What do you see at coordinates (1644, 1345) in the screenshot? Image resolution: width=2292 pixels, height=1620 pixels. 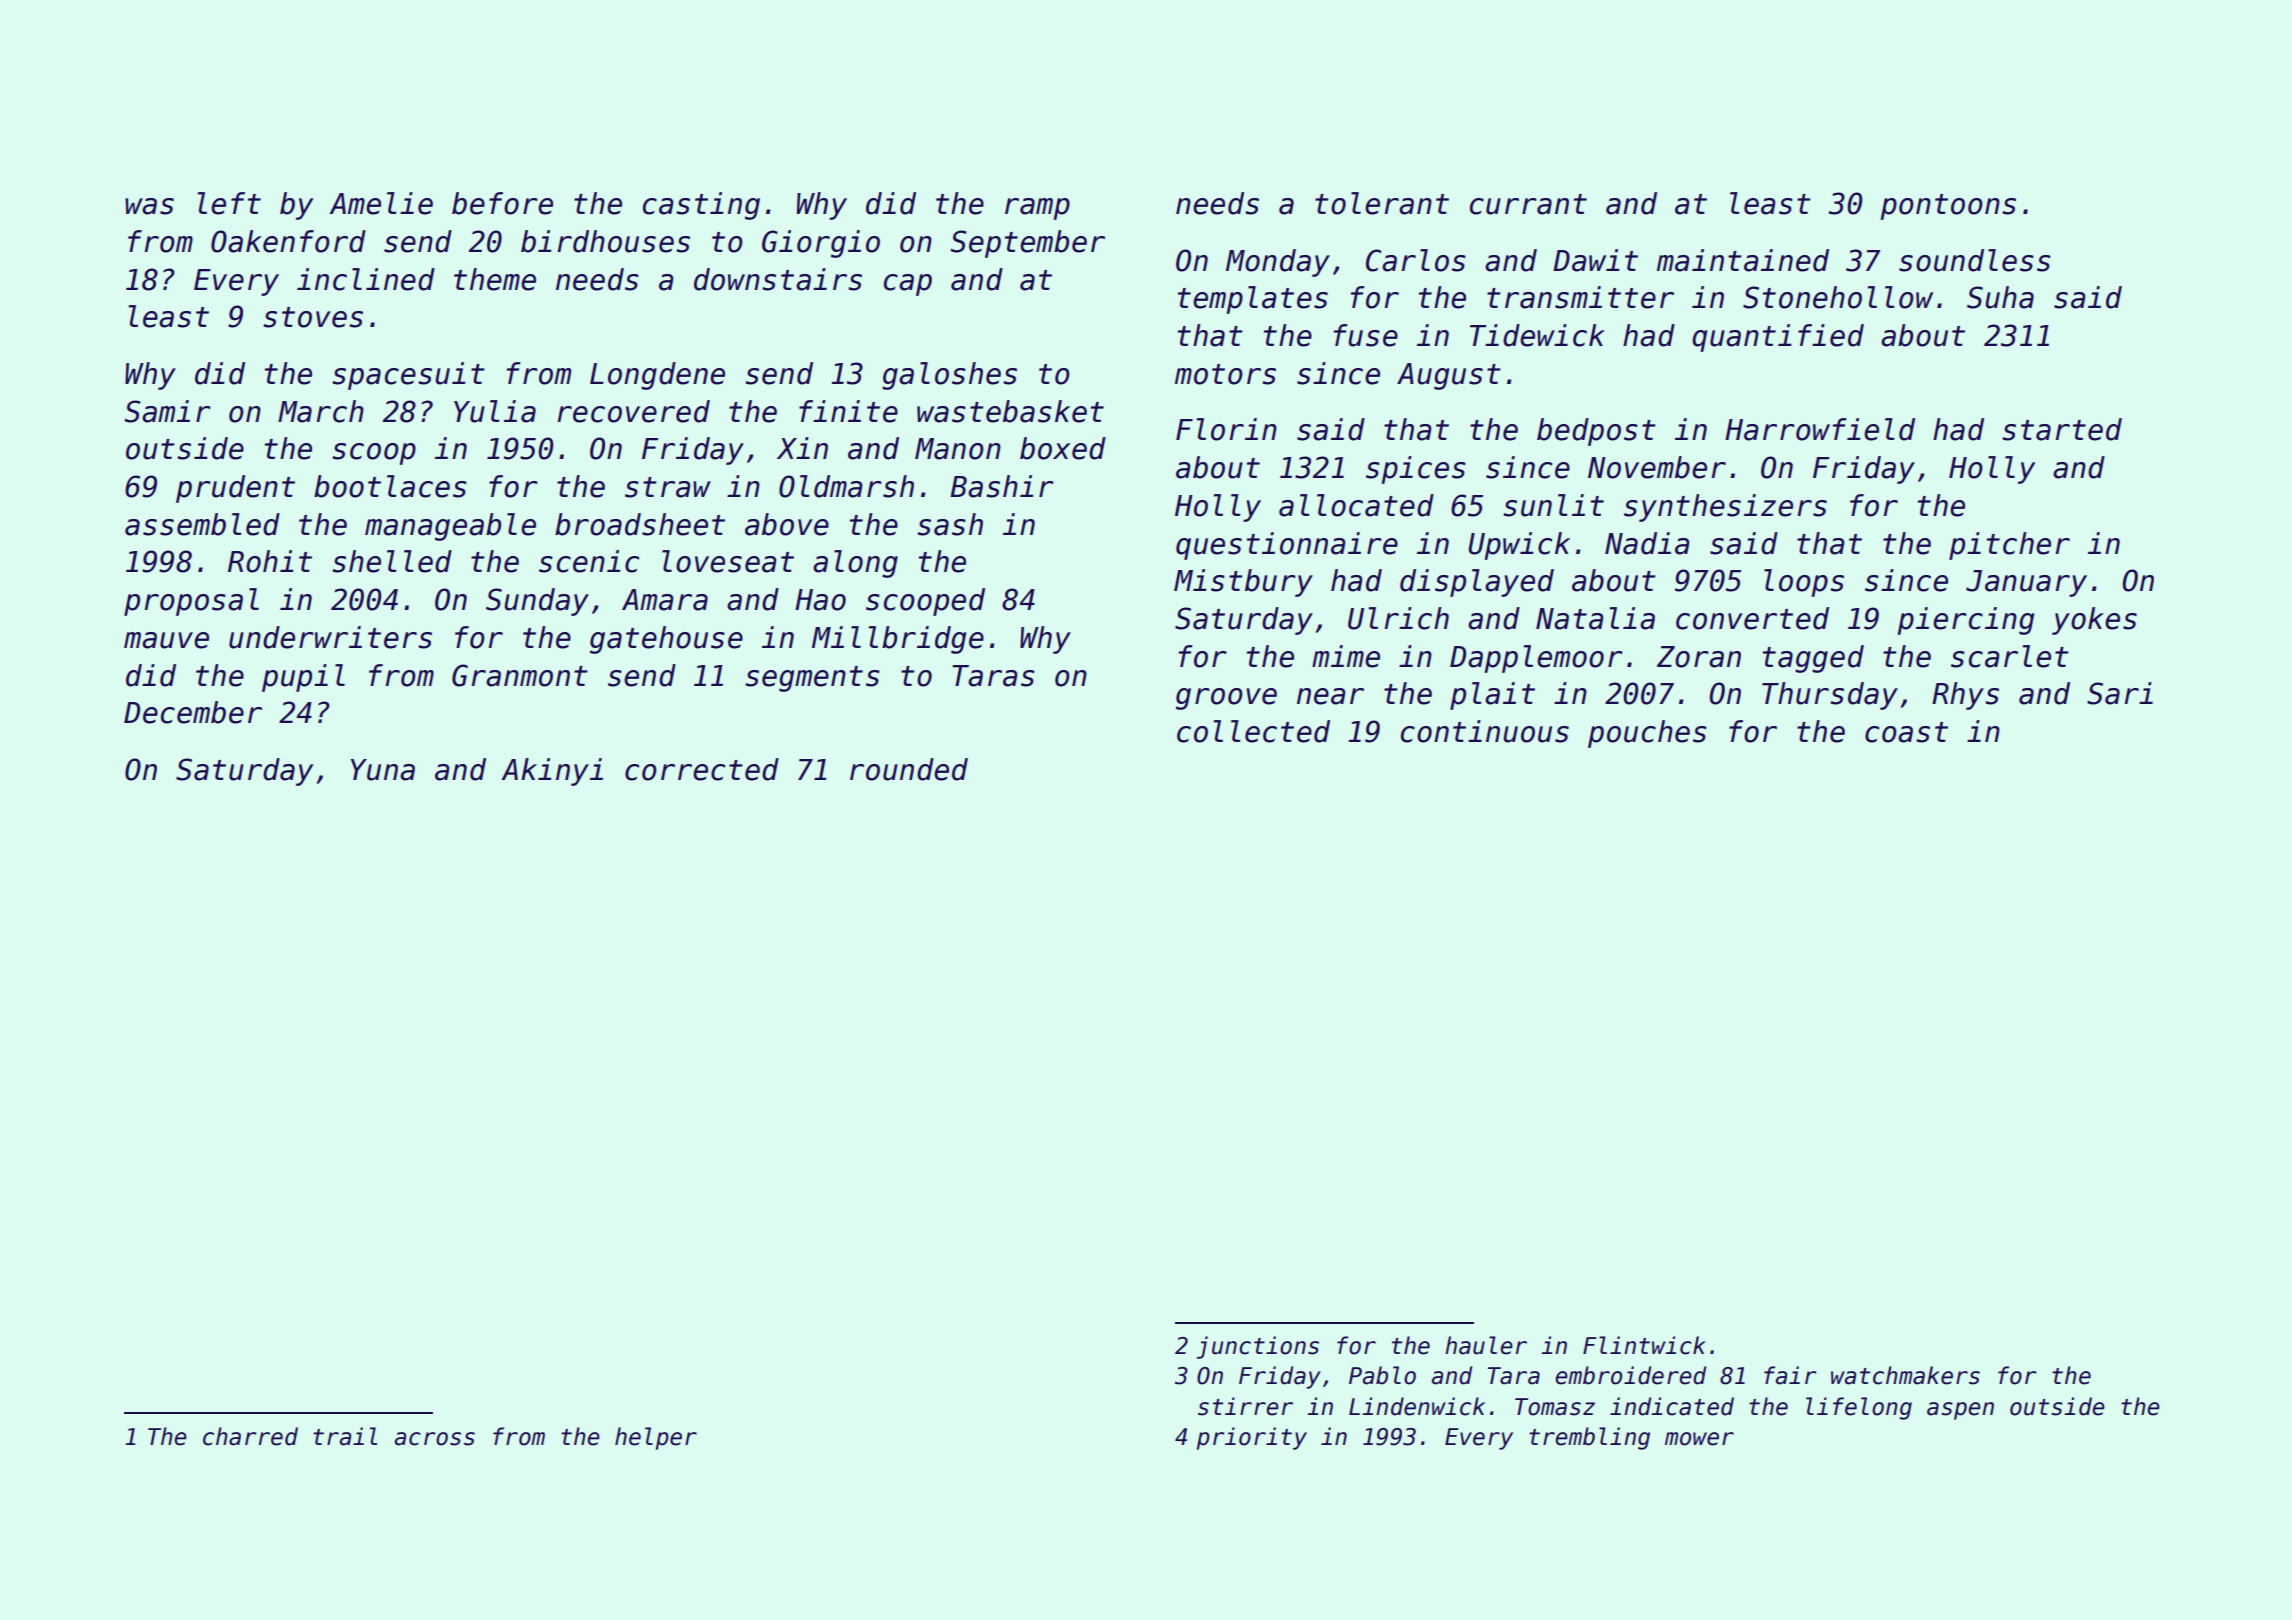 I see `Flintwick` at bounding box center [1644, 1345].
